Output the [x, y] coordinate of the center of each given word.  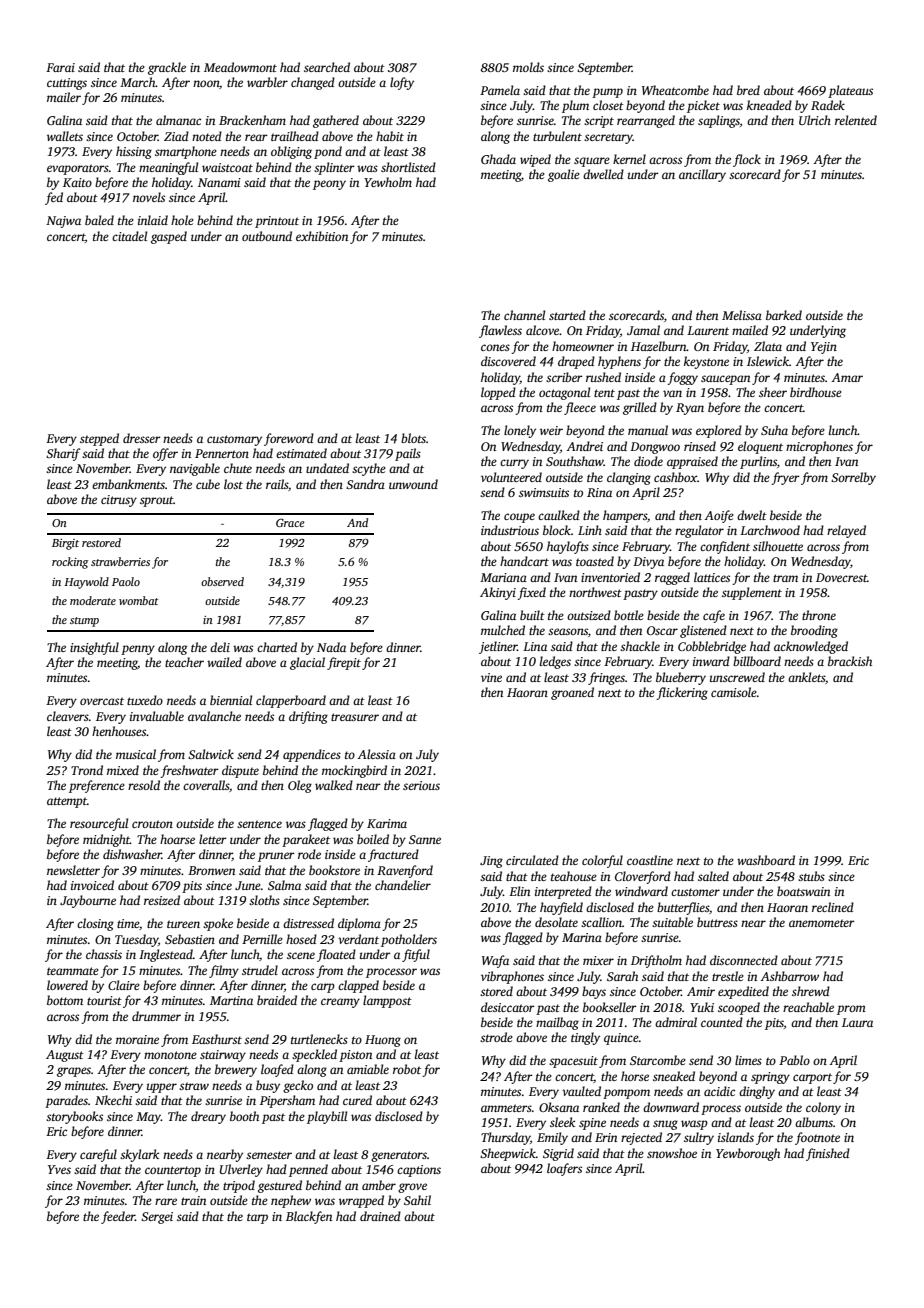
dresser [142, 438]
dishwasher [132, 854]
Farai [60, 67]
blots [413, 438]
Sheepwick [508, 1154]
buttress [717, 922]
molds [528, 67]
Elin [519, 891]
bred [748, 90]
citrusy [119, 501]
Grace [290, 522]
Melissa [742, 315]
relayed [846, 531]
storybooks [74, 1117]
